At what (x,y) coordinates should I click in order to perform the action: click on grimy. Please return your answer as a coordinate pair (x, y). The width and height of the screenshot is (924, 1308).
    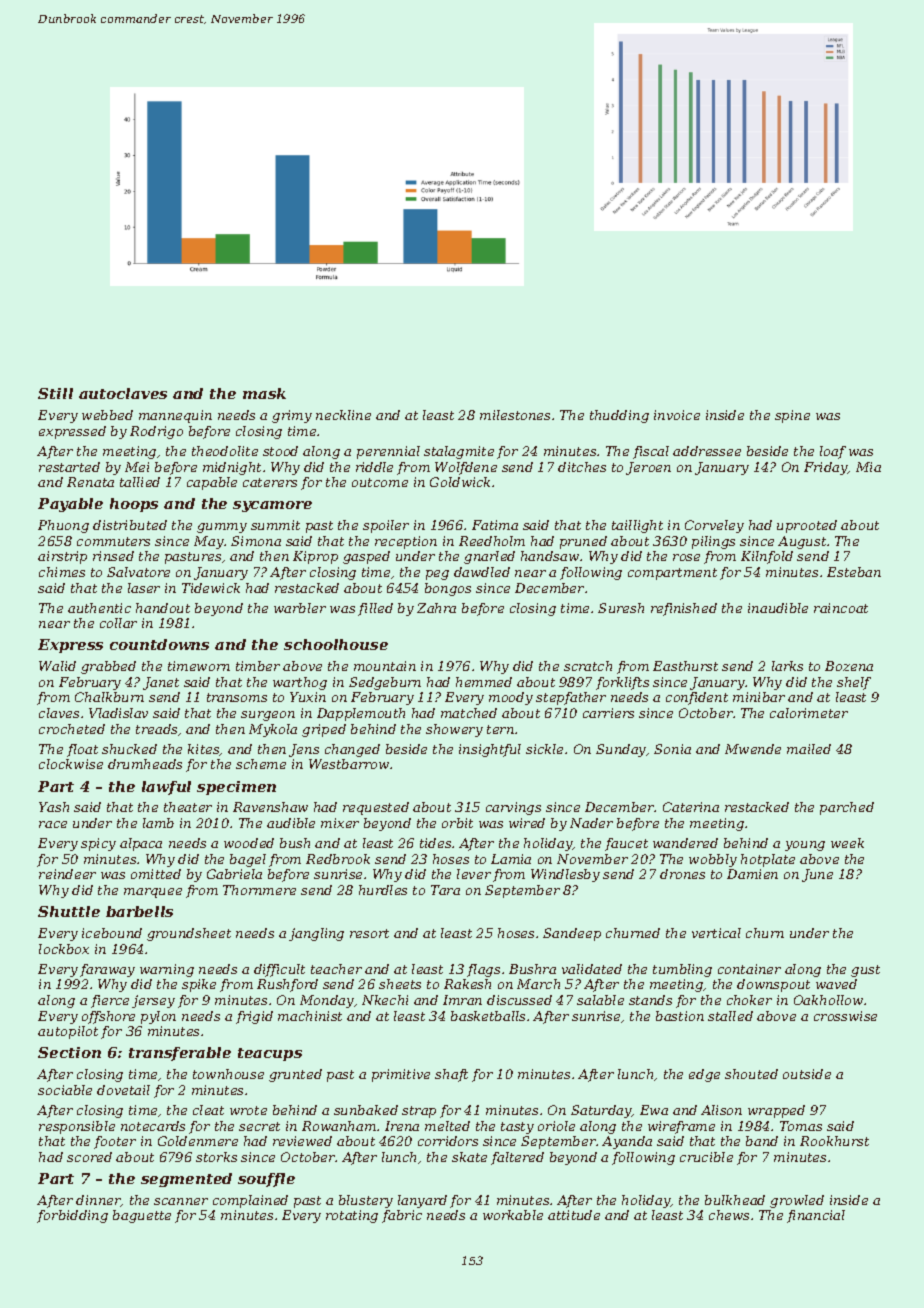
    Looking at the image, I should click on (292, 416).
